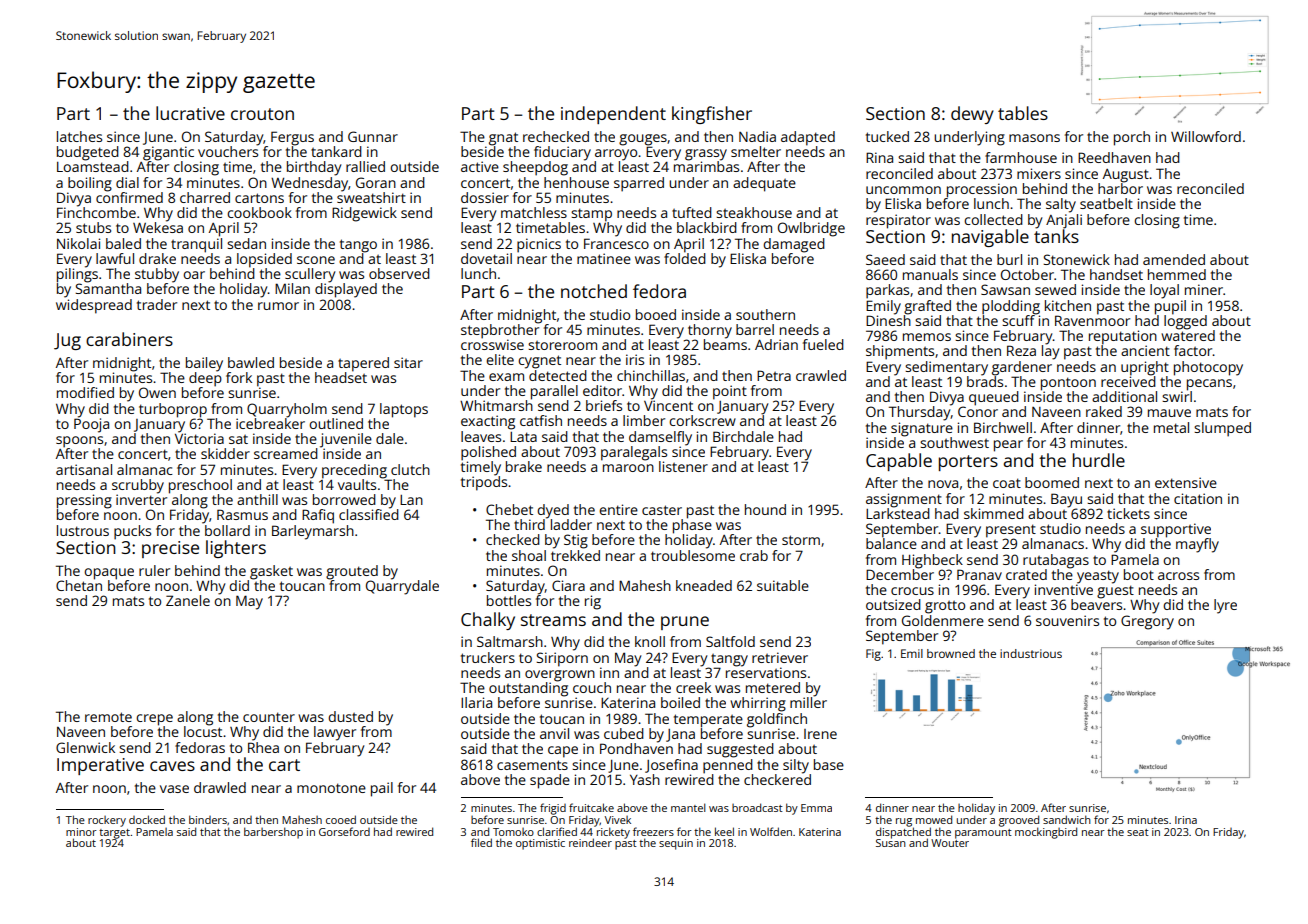 This screenshot has height=924, width=1308. Describe the element at coordinates (262, 114) in the screenshot. I see `crouton` at that location.
